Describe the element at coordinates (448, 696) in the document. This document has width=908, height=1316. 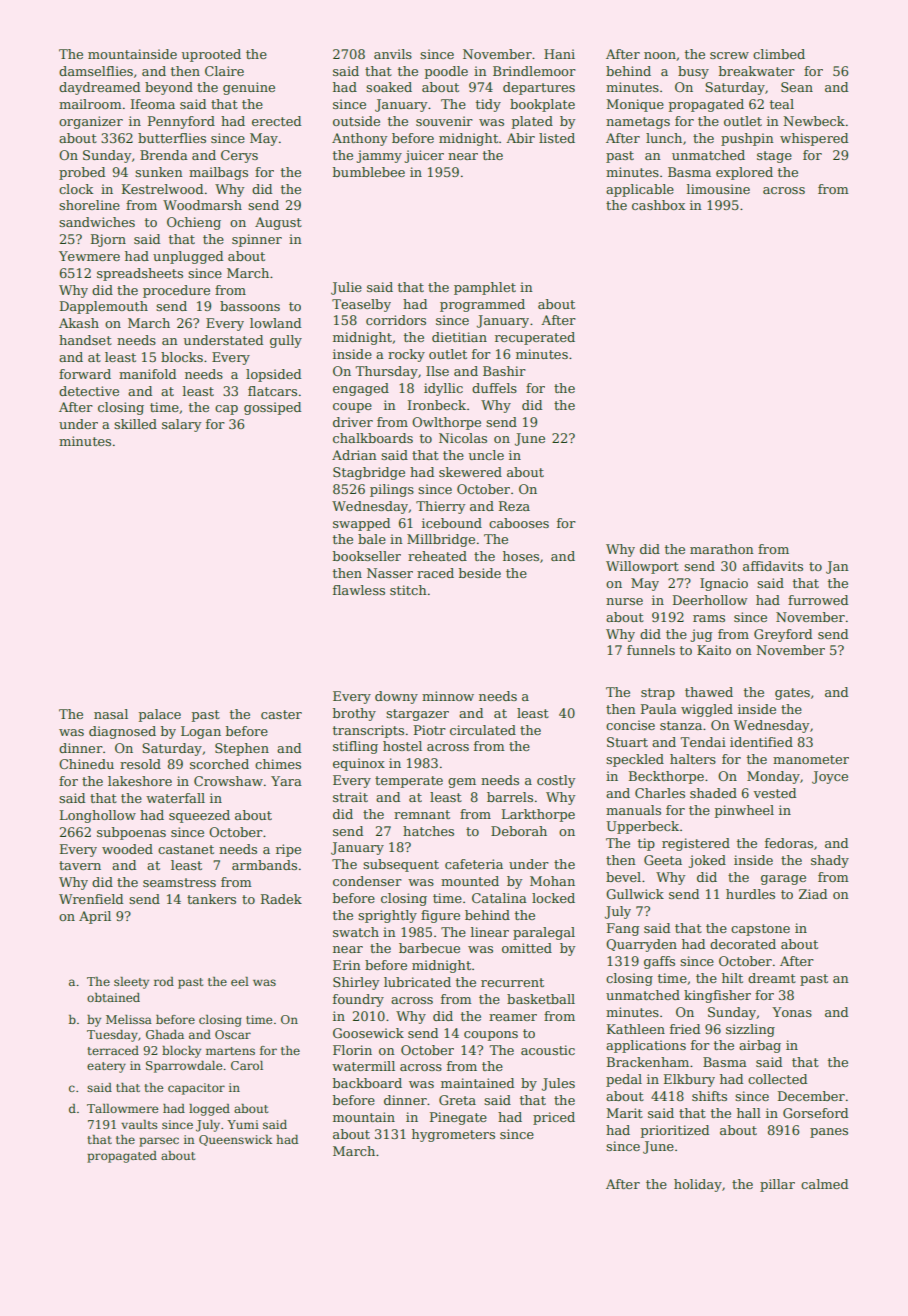
I see `minnow` at that location.
